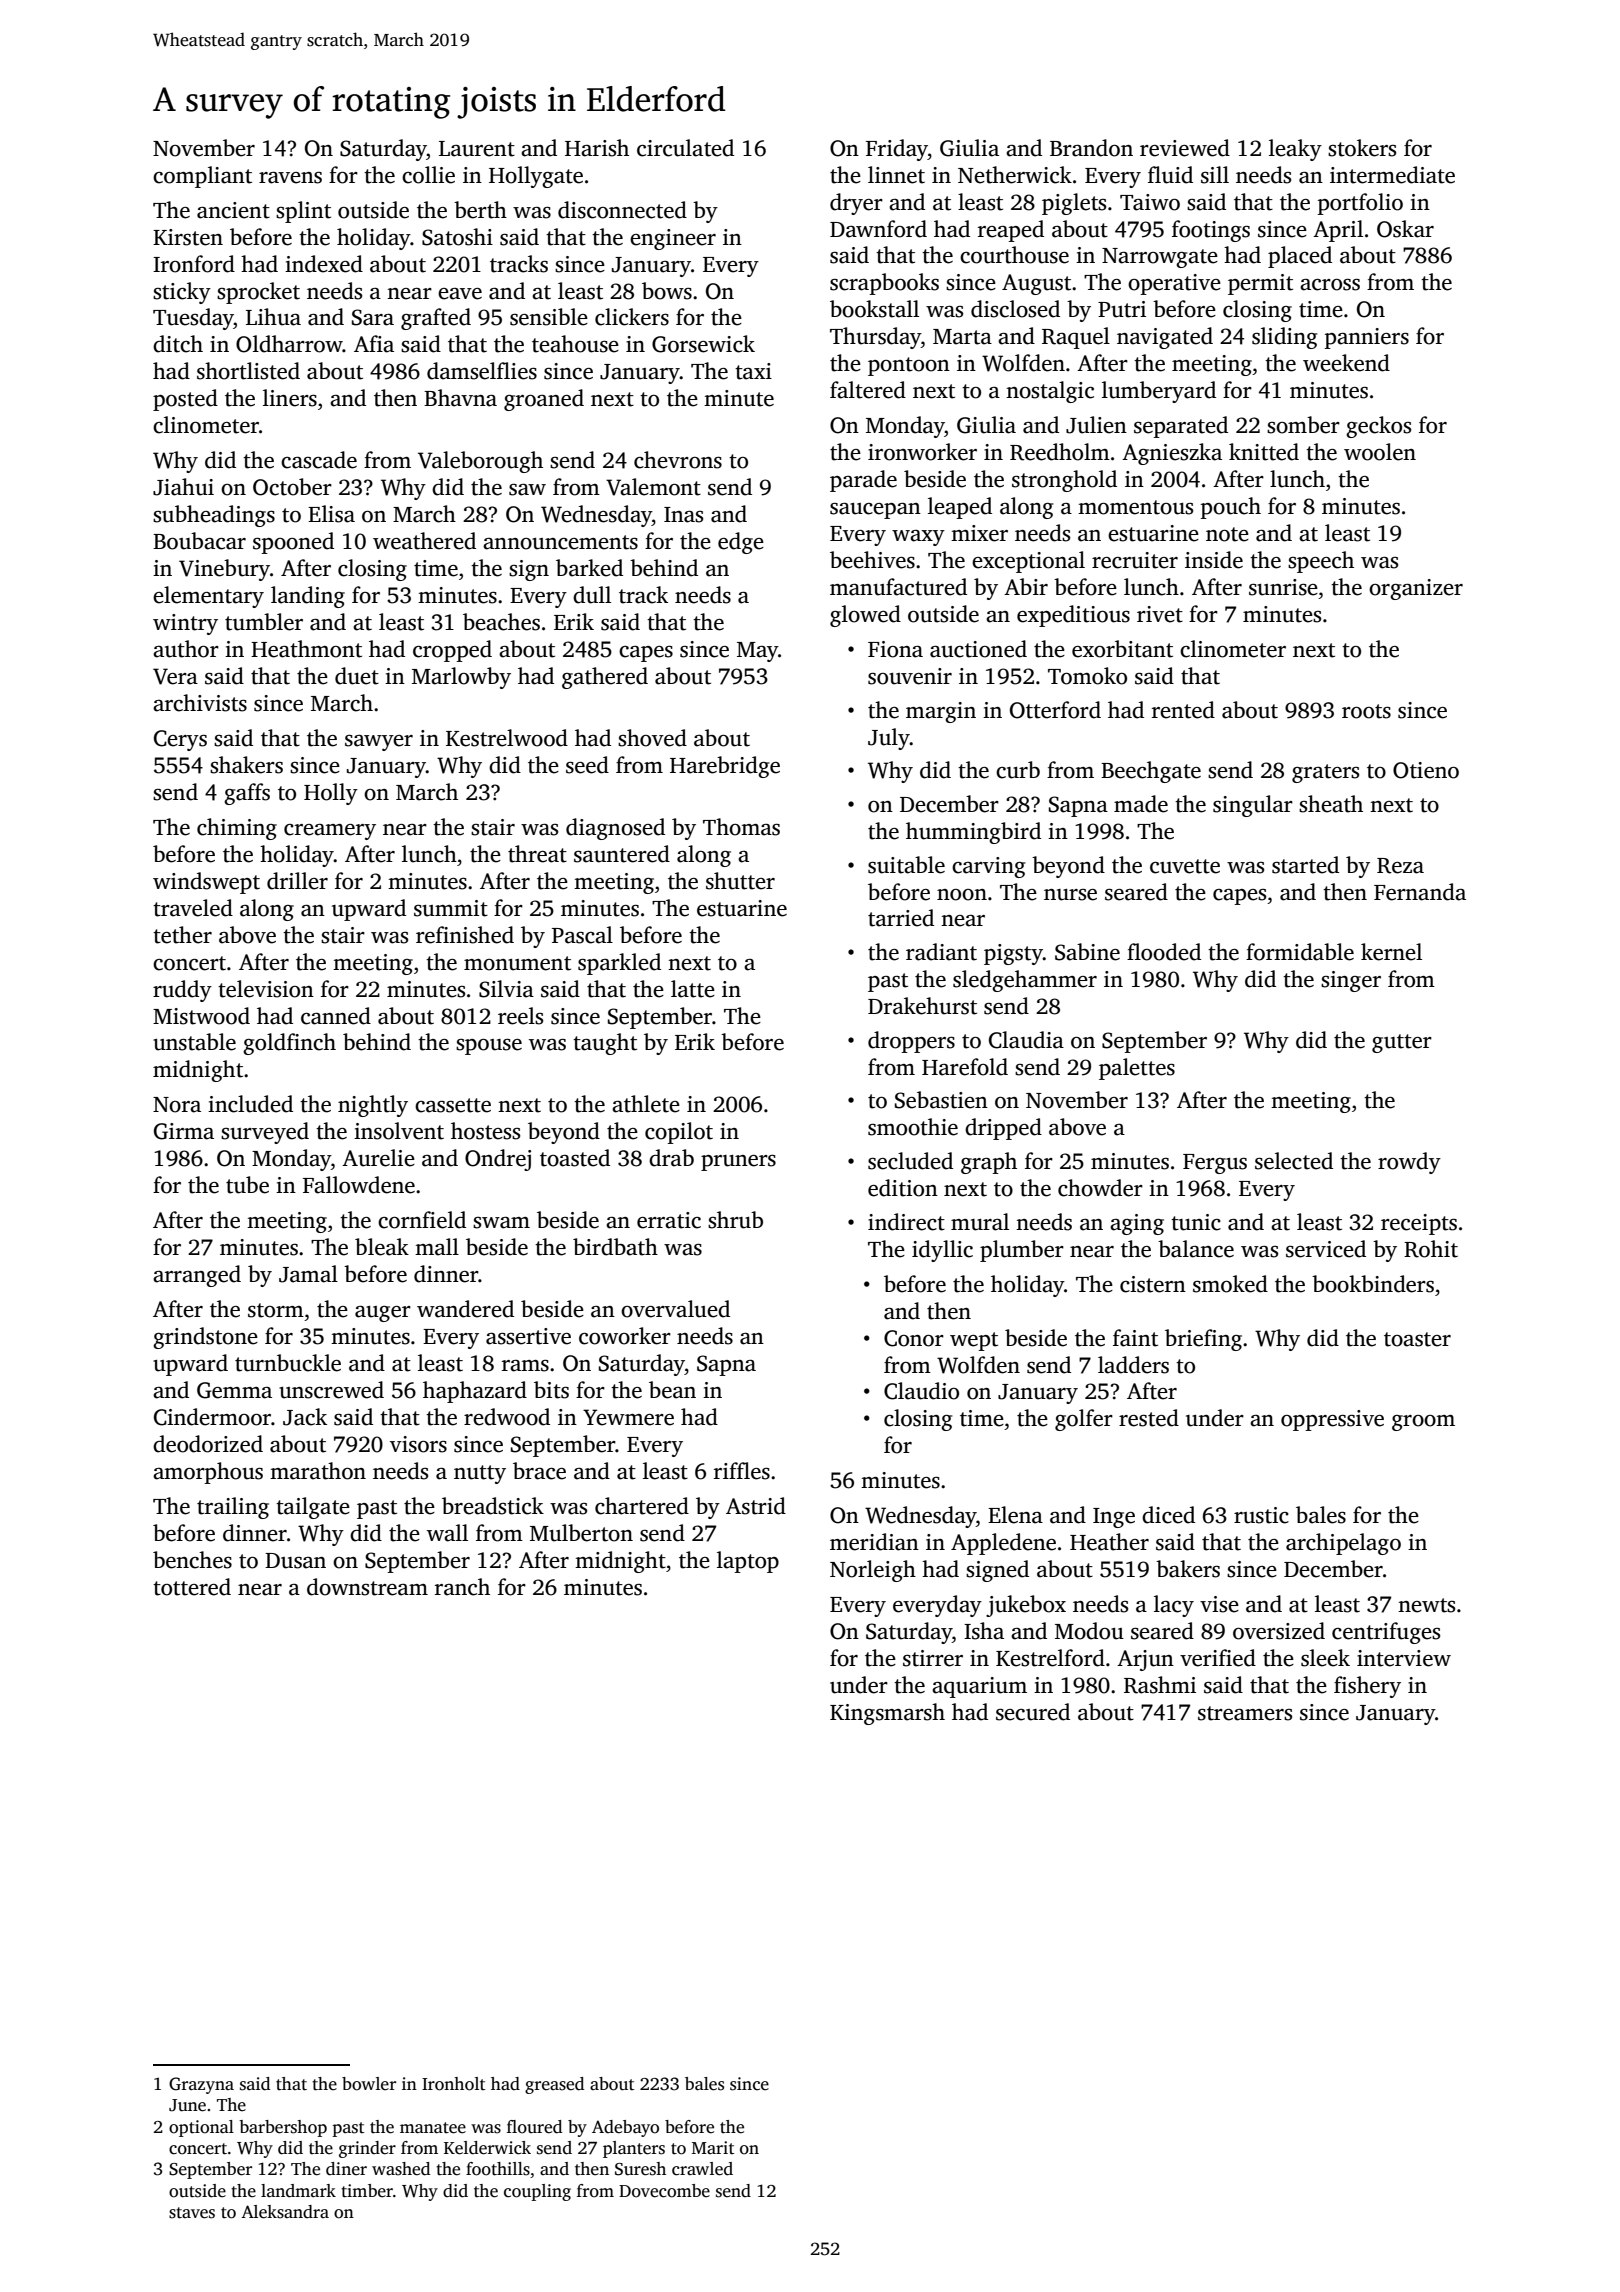 The height and width of the page is (2292, 1620). I want to click on secured, so click(1033, 1712).
